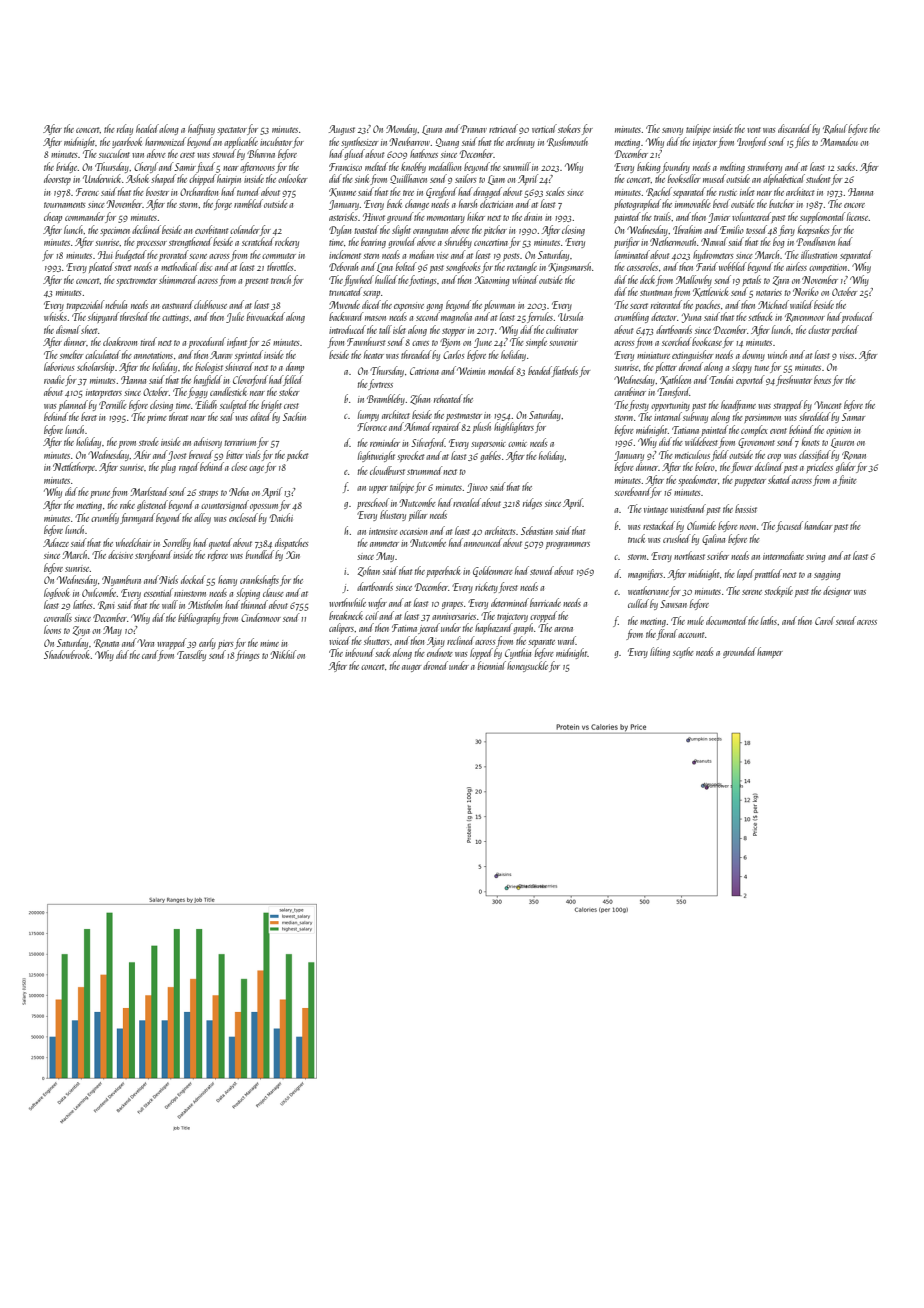 The width and height of the page is (924, 1308). What do you see at coordinates (248, 593) in the page?
I see `sloping` at bounding box center [248, 593].
